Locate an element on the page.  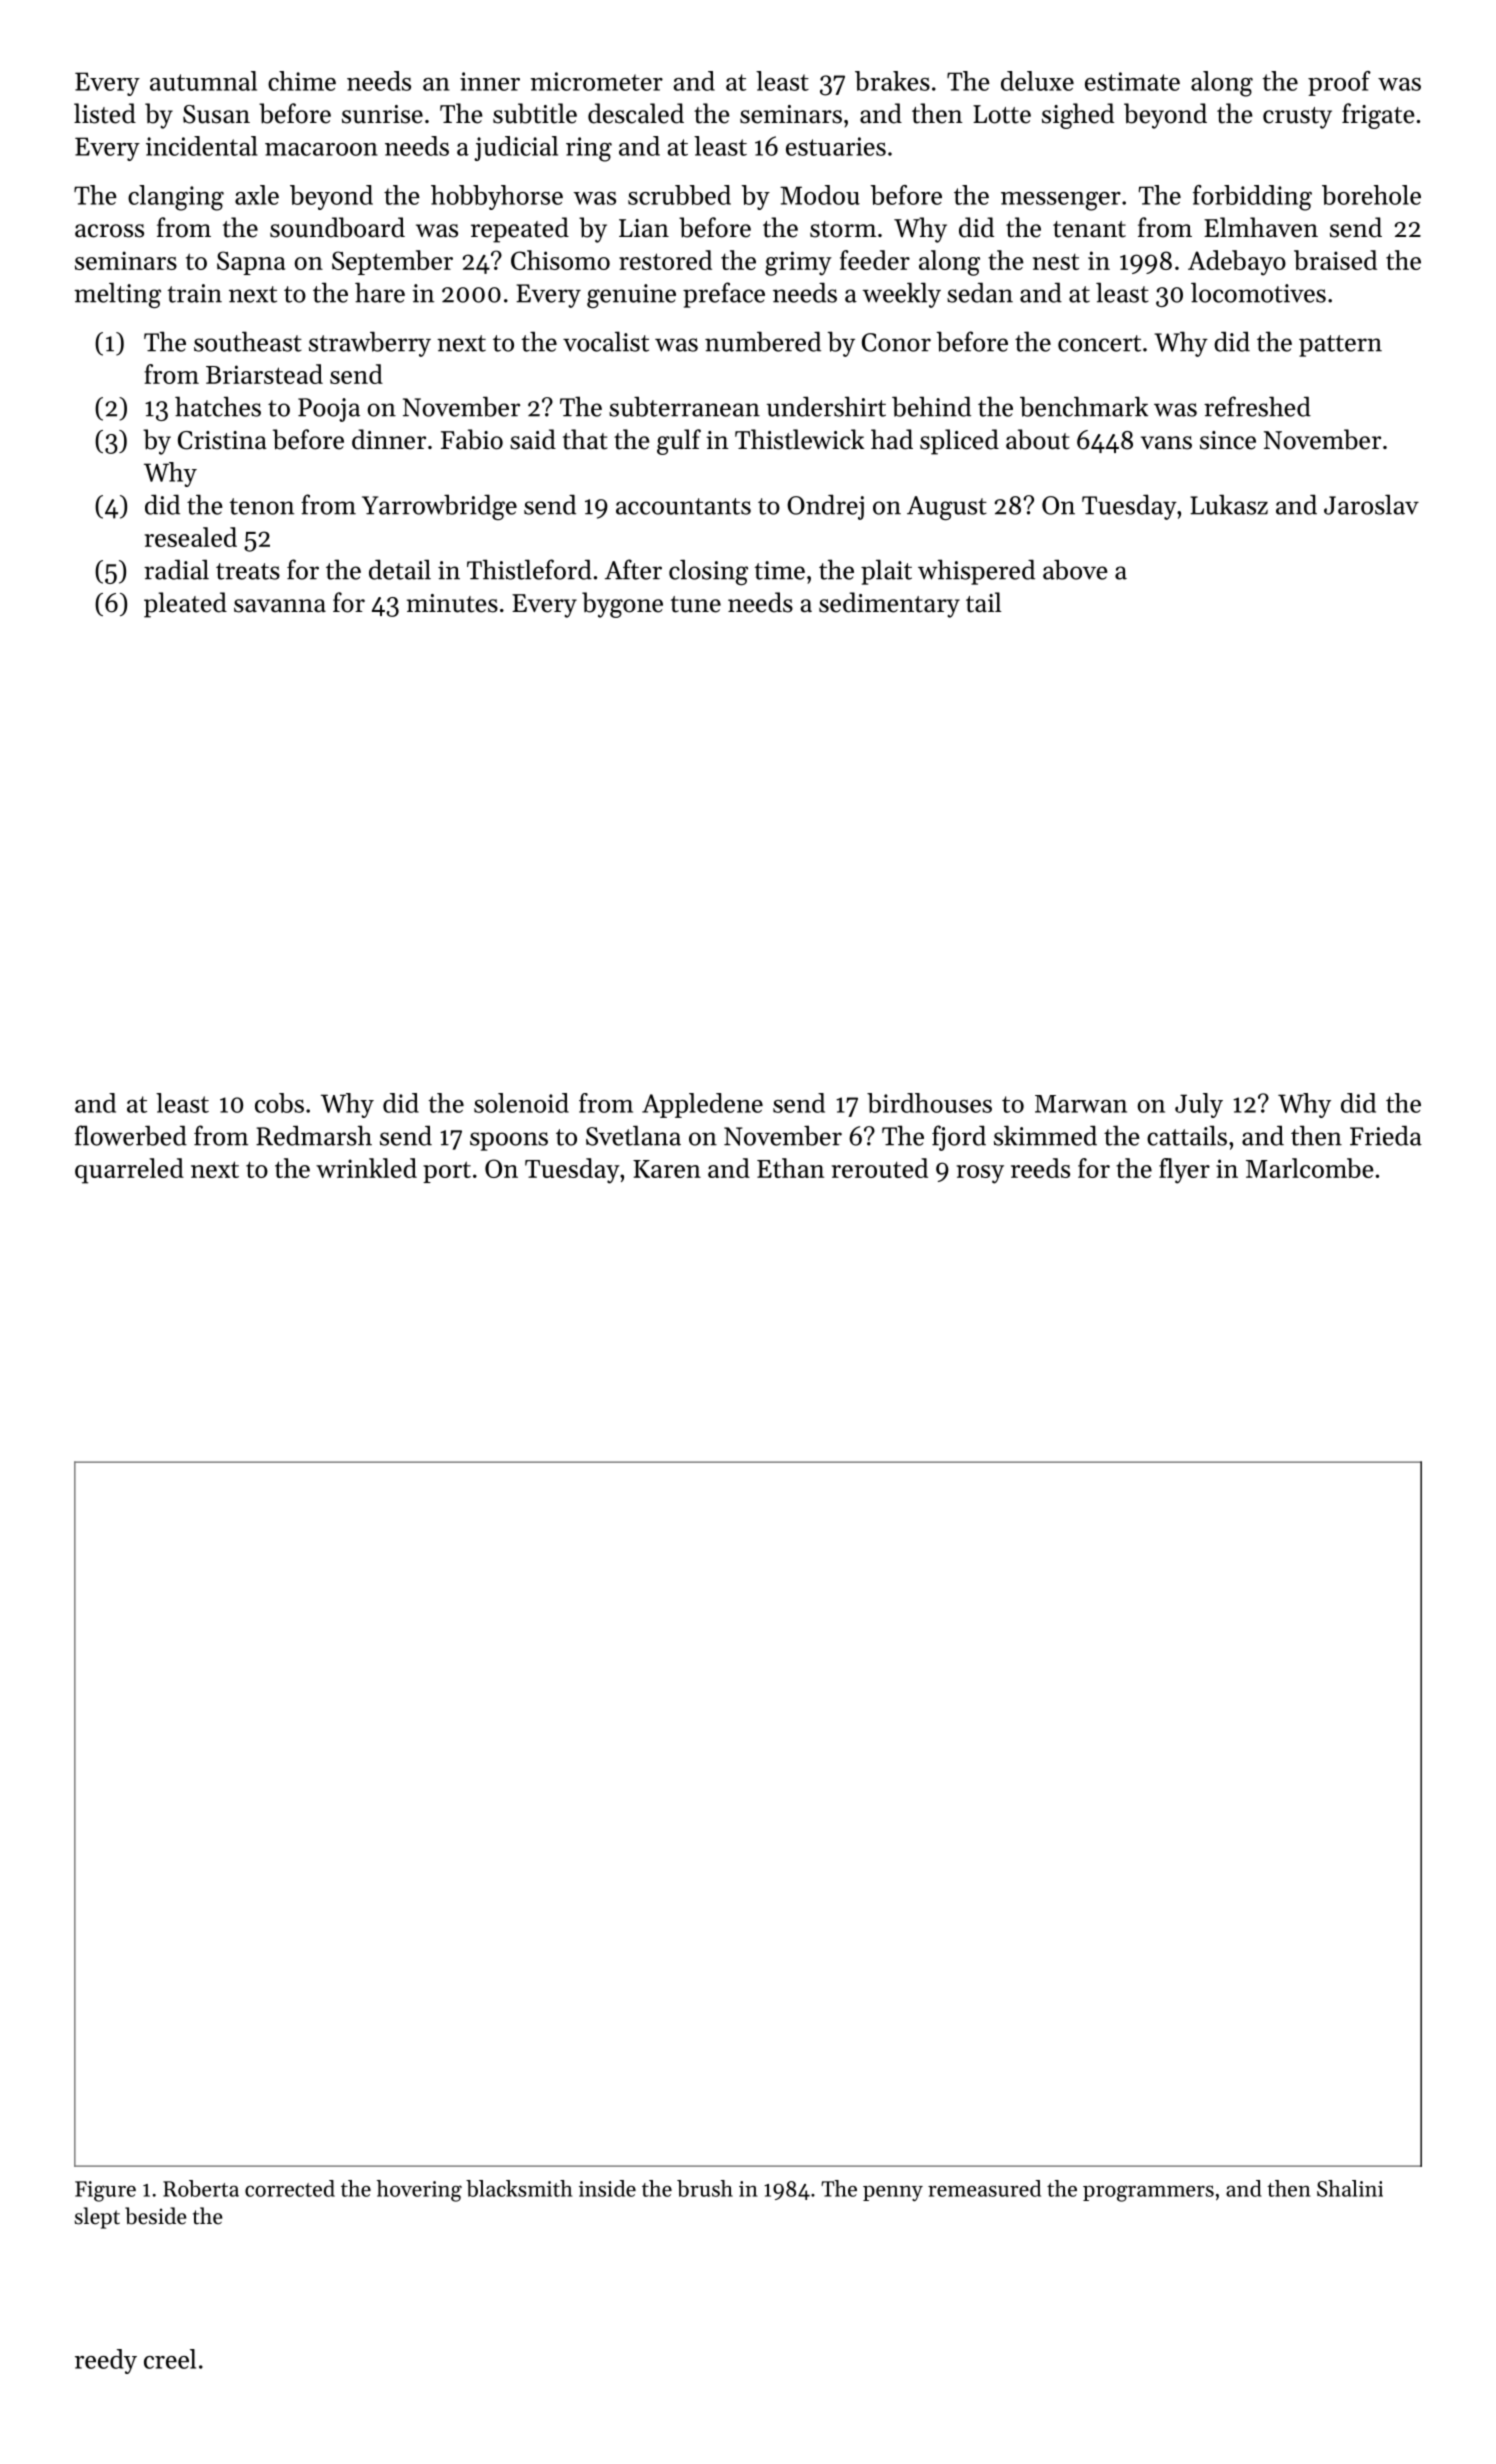
reedy is located at coordinates (106, 2361).
